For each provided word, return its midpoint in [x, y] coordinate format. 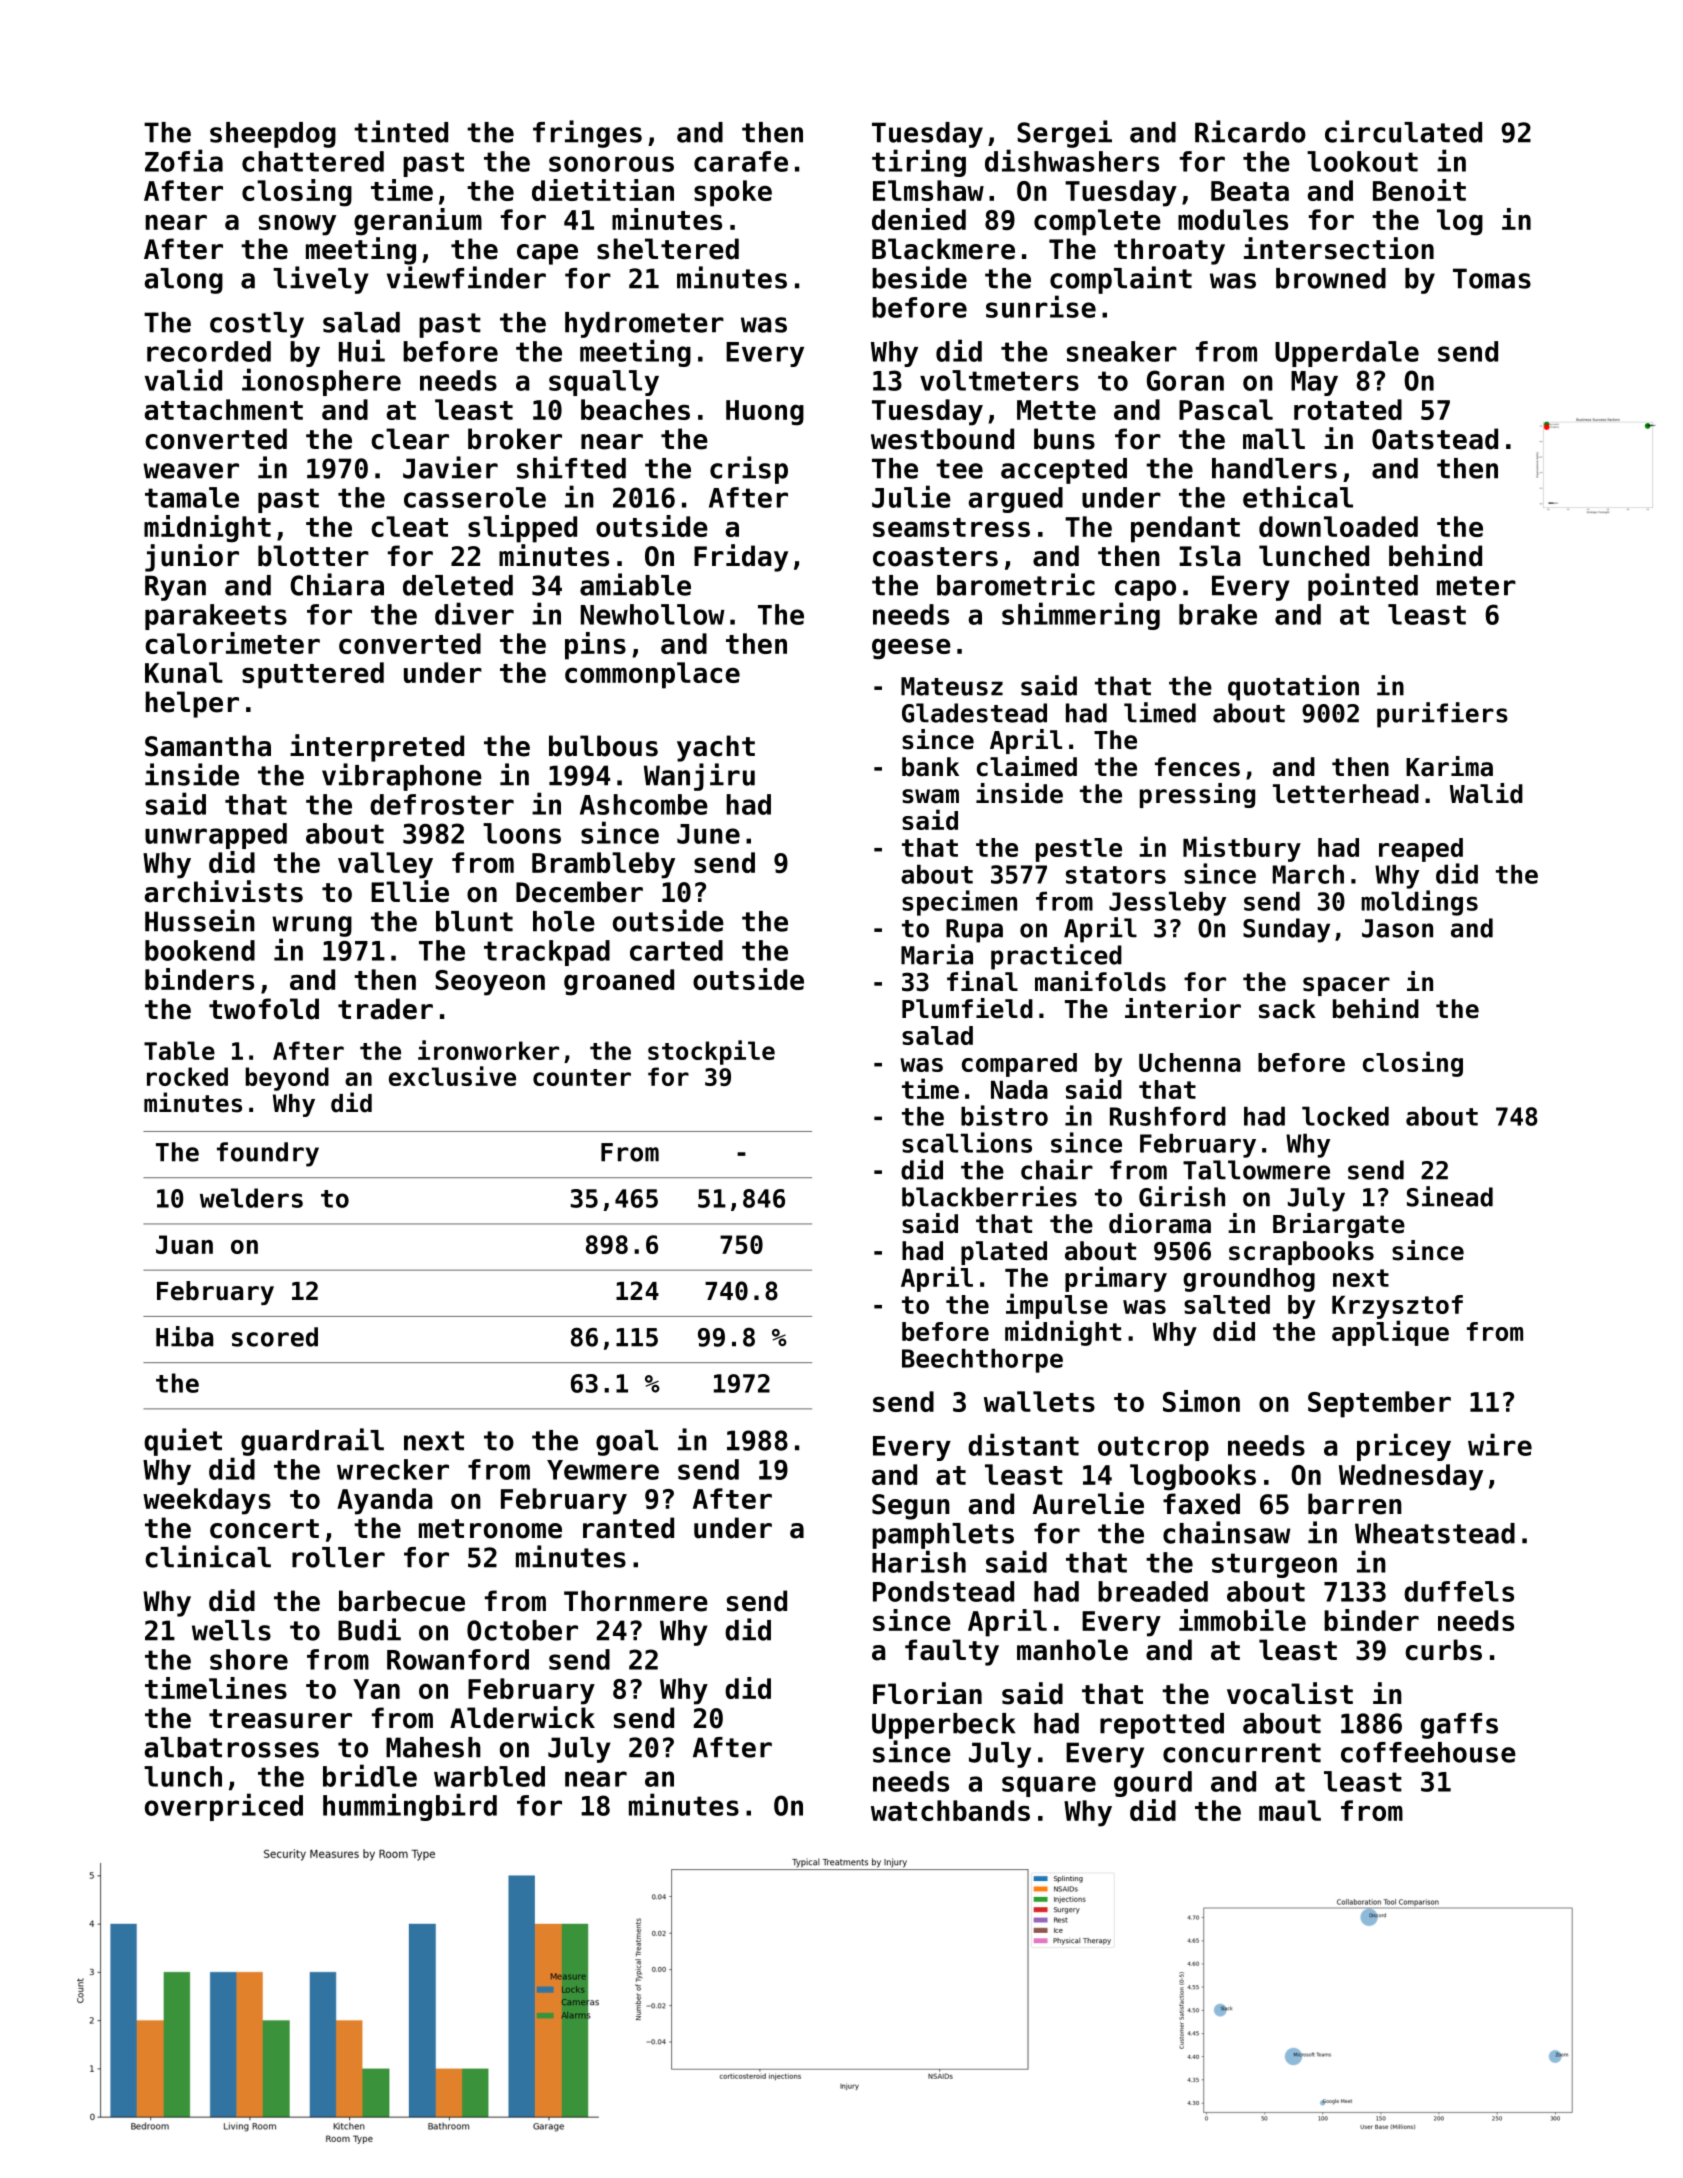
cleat [409, 526]
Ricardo [1250, 131]
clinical [208, 1556]
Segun [911, 1507]
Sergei [1064, 134]
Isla [1210, 556]
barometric [1016, 584]
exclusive [452, 1076]
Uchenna [1190, 1062]
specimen [959, 903]
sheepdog [273, 135]
